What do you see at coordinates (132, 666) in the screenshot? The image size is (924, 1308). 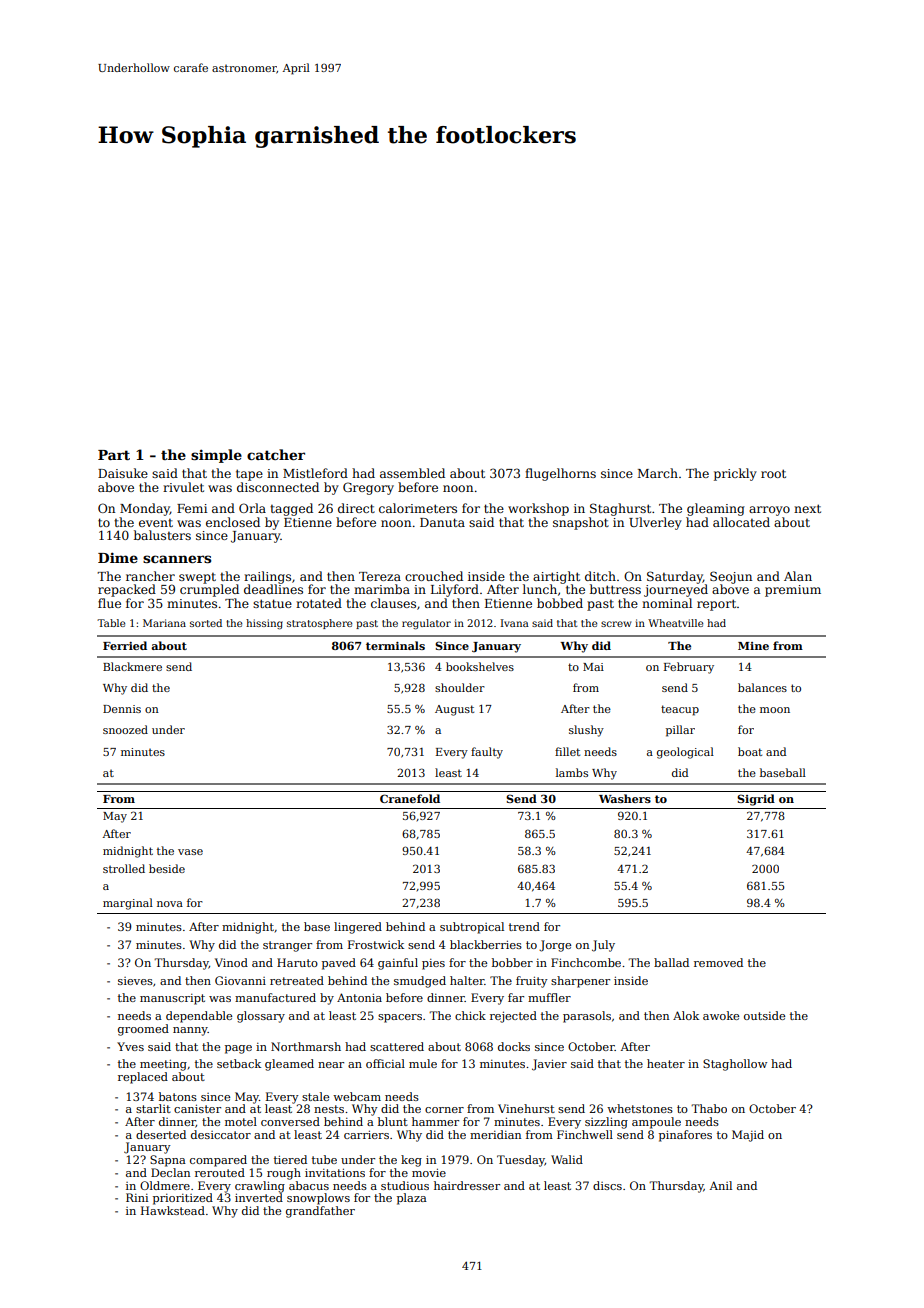 I see `Blackmere` at bounding box center [132, 666].
